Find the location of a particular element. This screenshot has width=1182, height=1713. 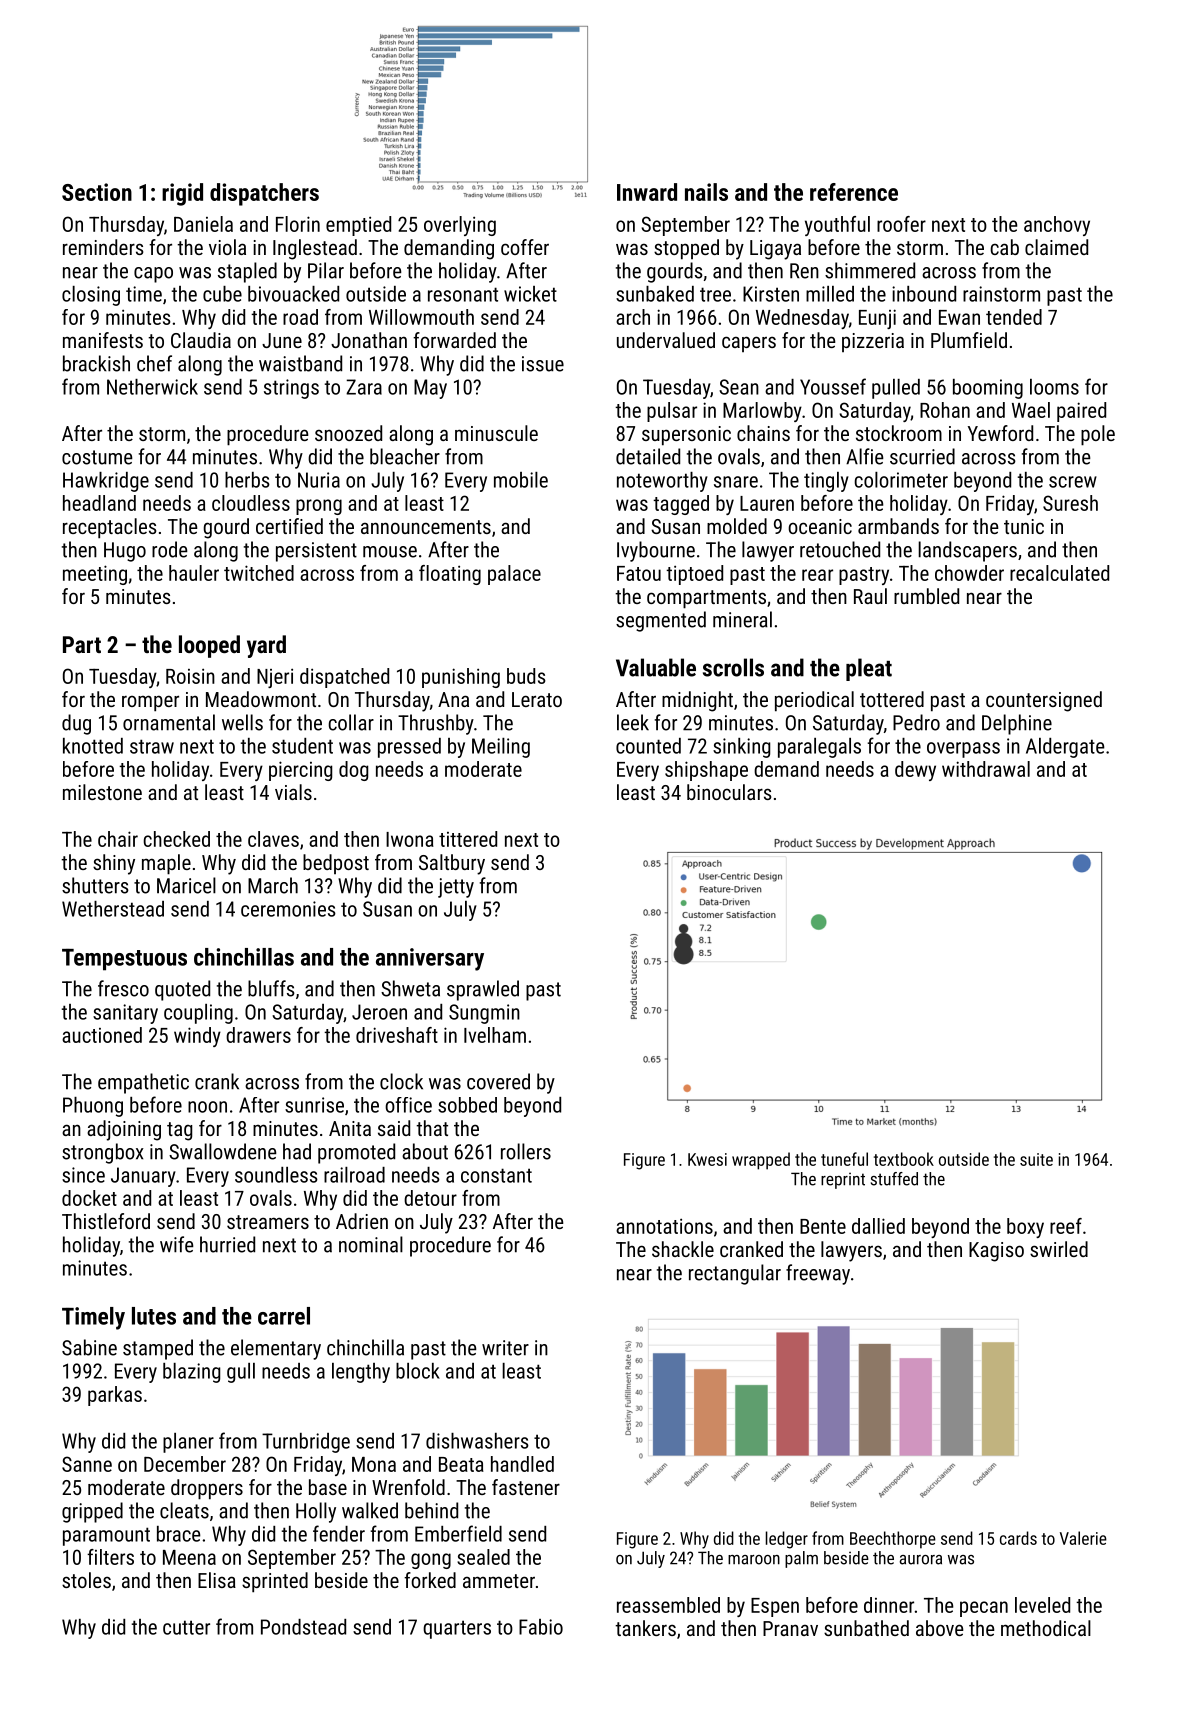

Lerato is located at coordinates (537, 699).
